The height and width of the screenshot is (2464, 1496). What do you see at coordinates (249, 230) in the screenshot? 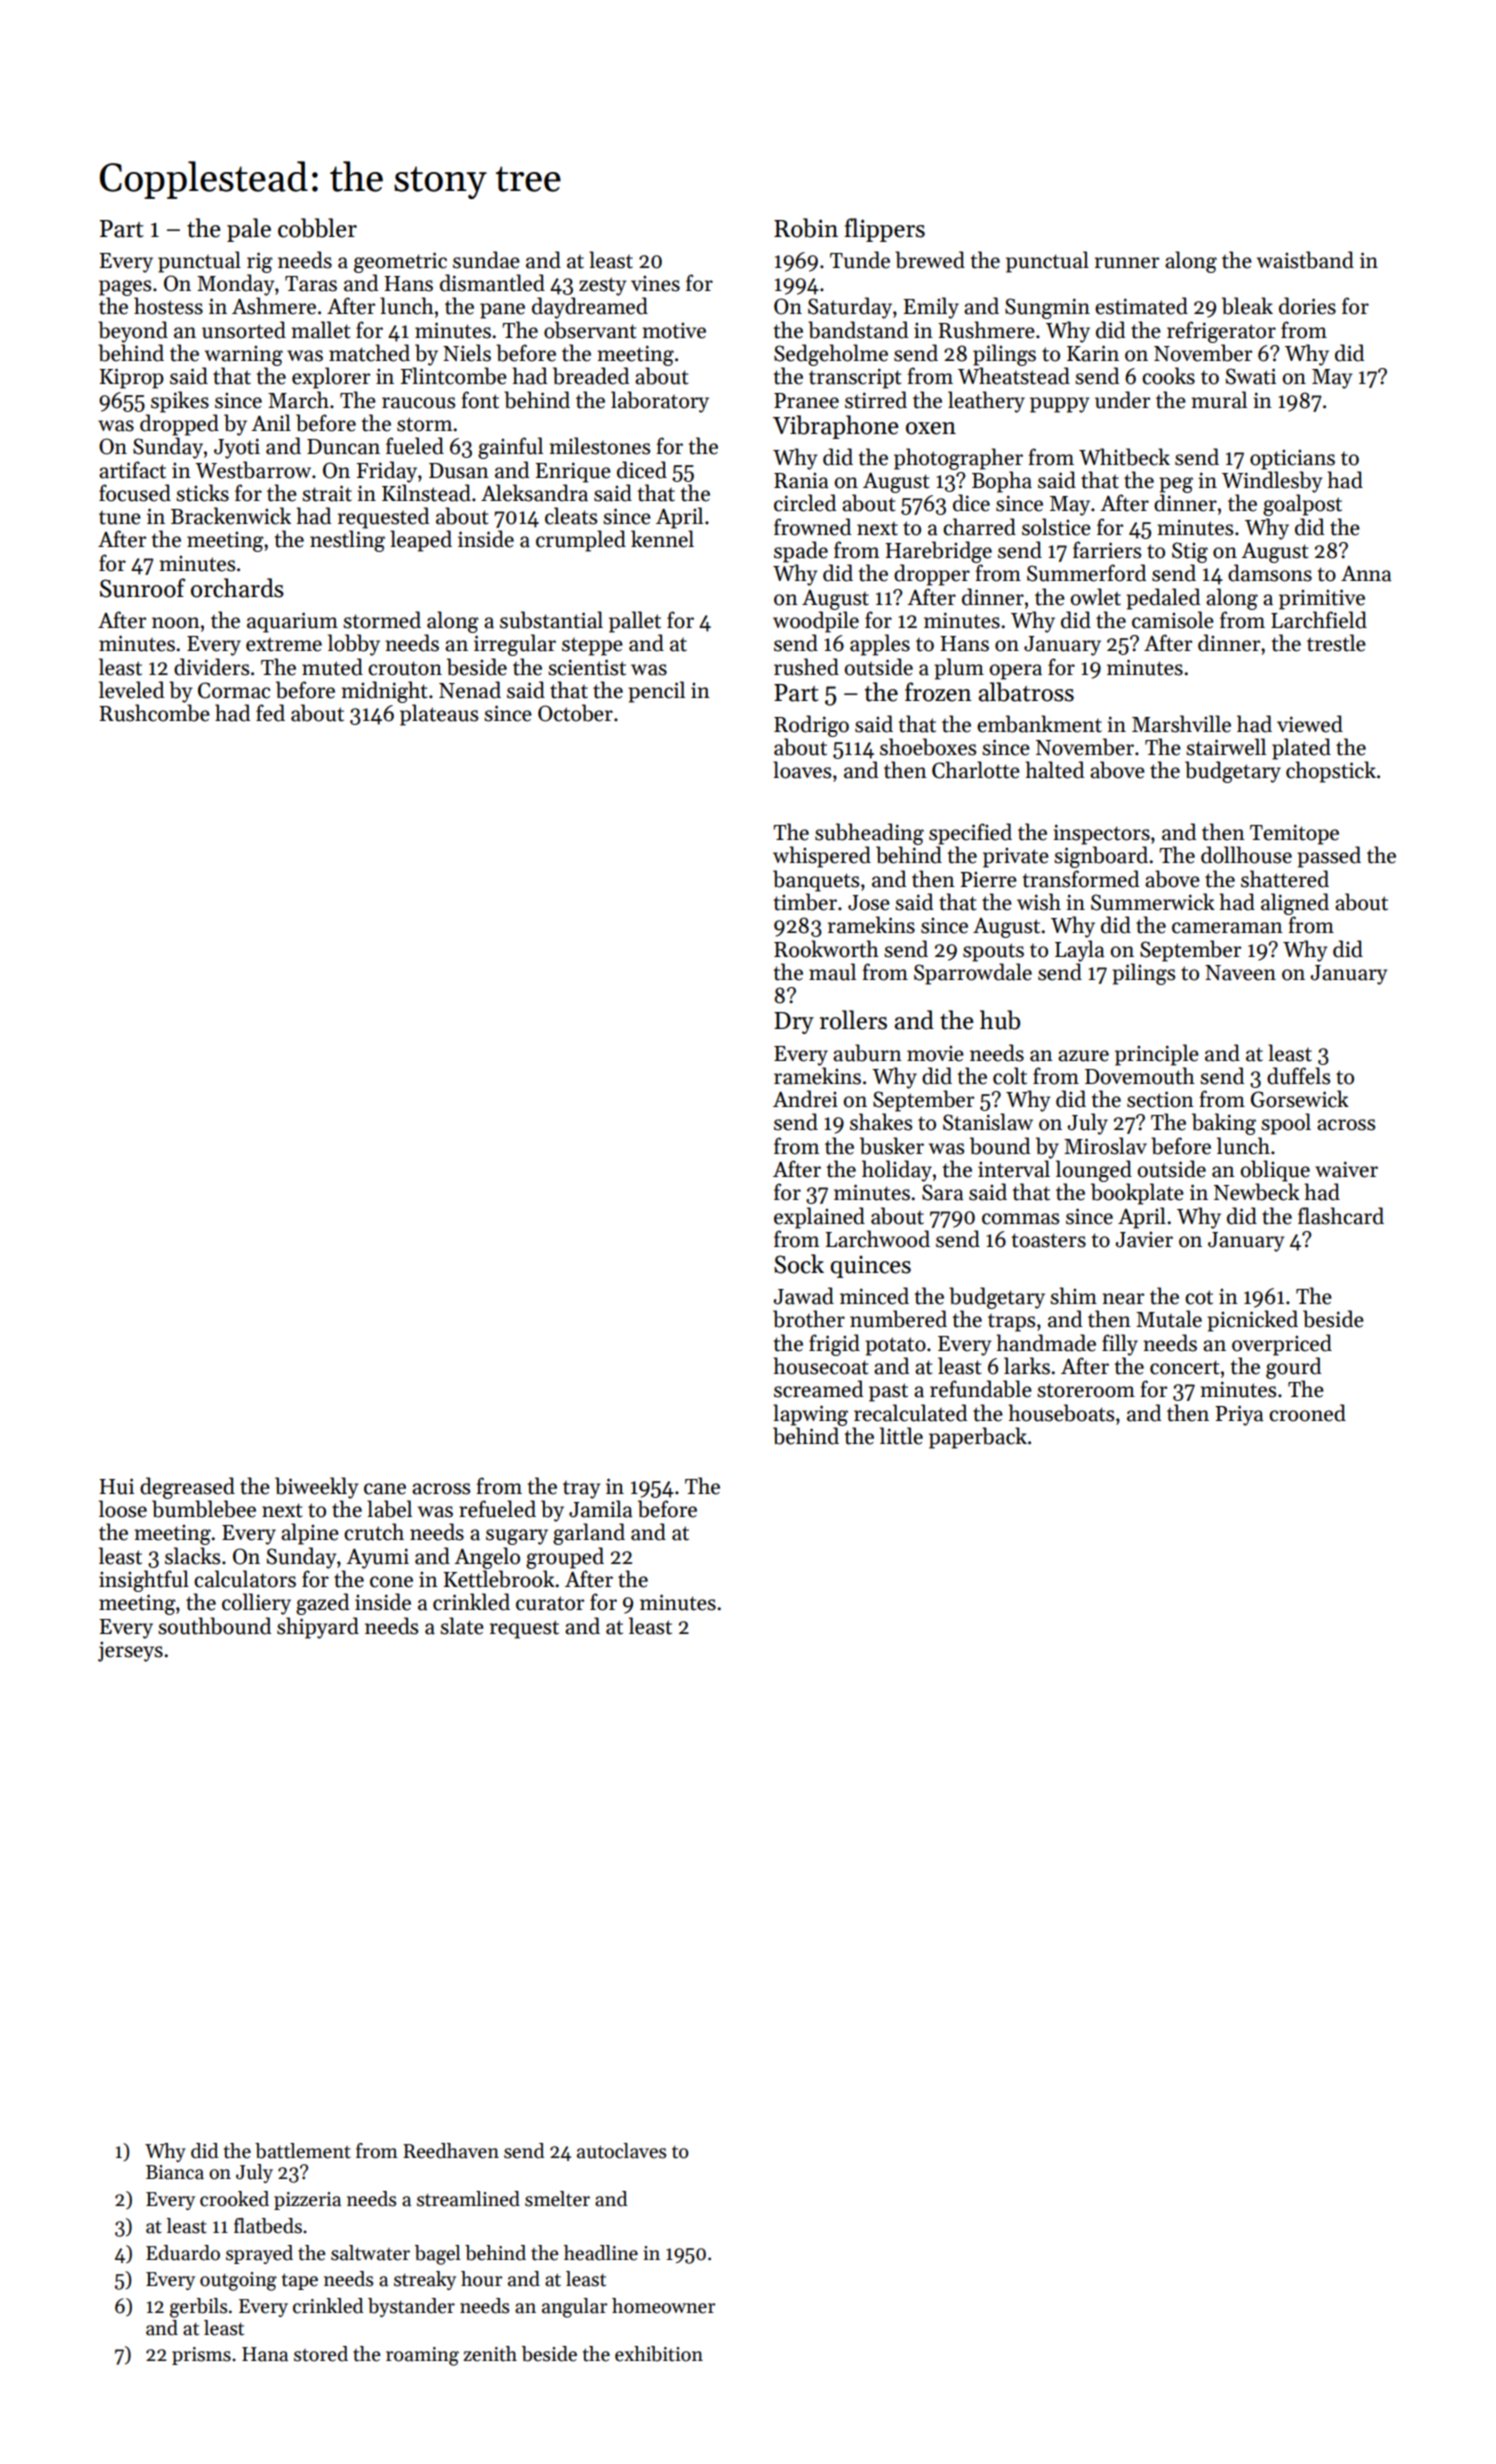
I see `pale` at bounding box center [249, 230].
